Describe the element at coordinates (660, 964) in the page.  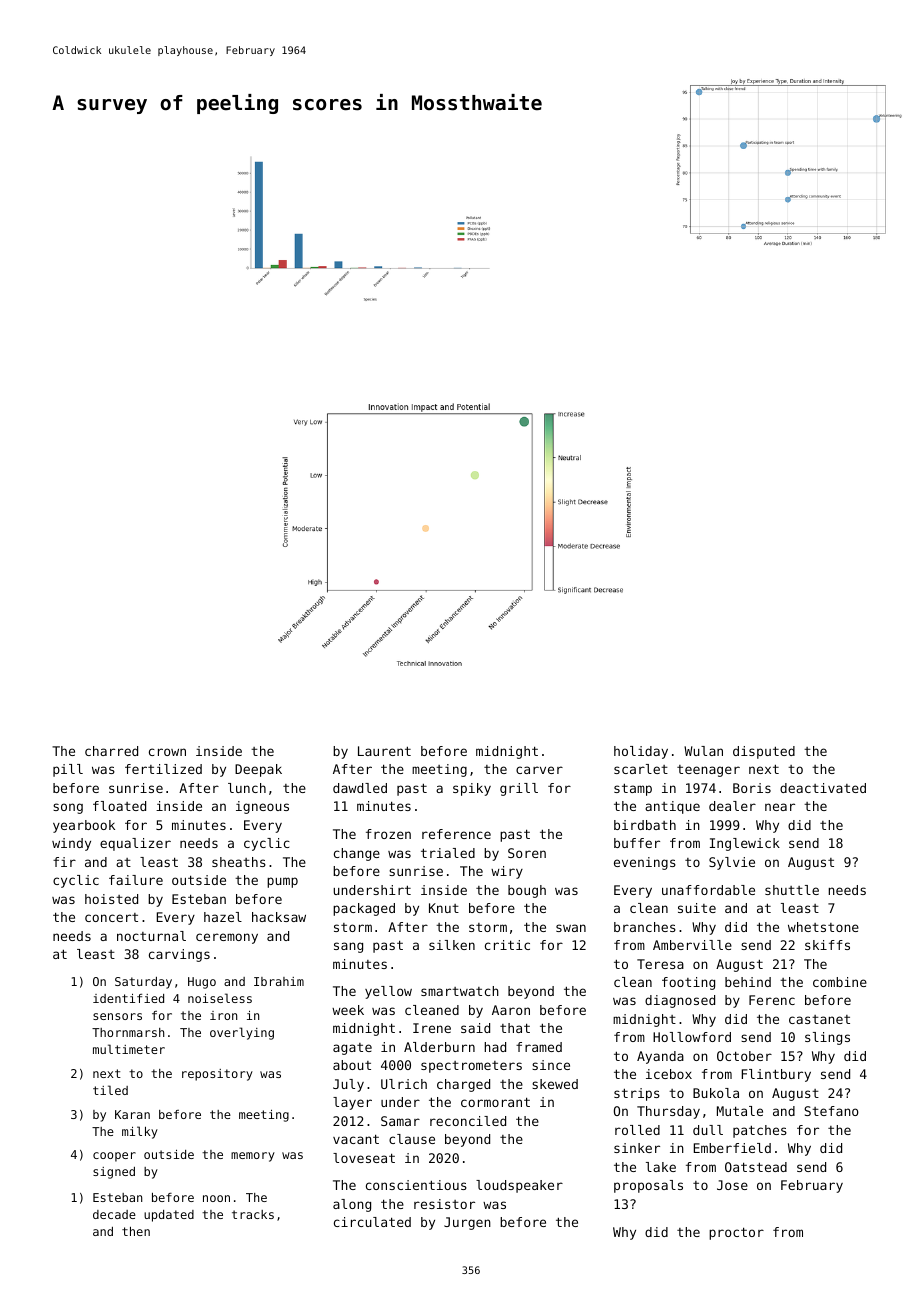
I see `Teresa` at that location.
